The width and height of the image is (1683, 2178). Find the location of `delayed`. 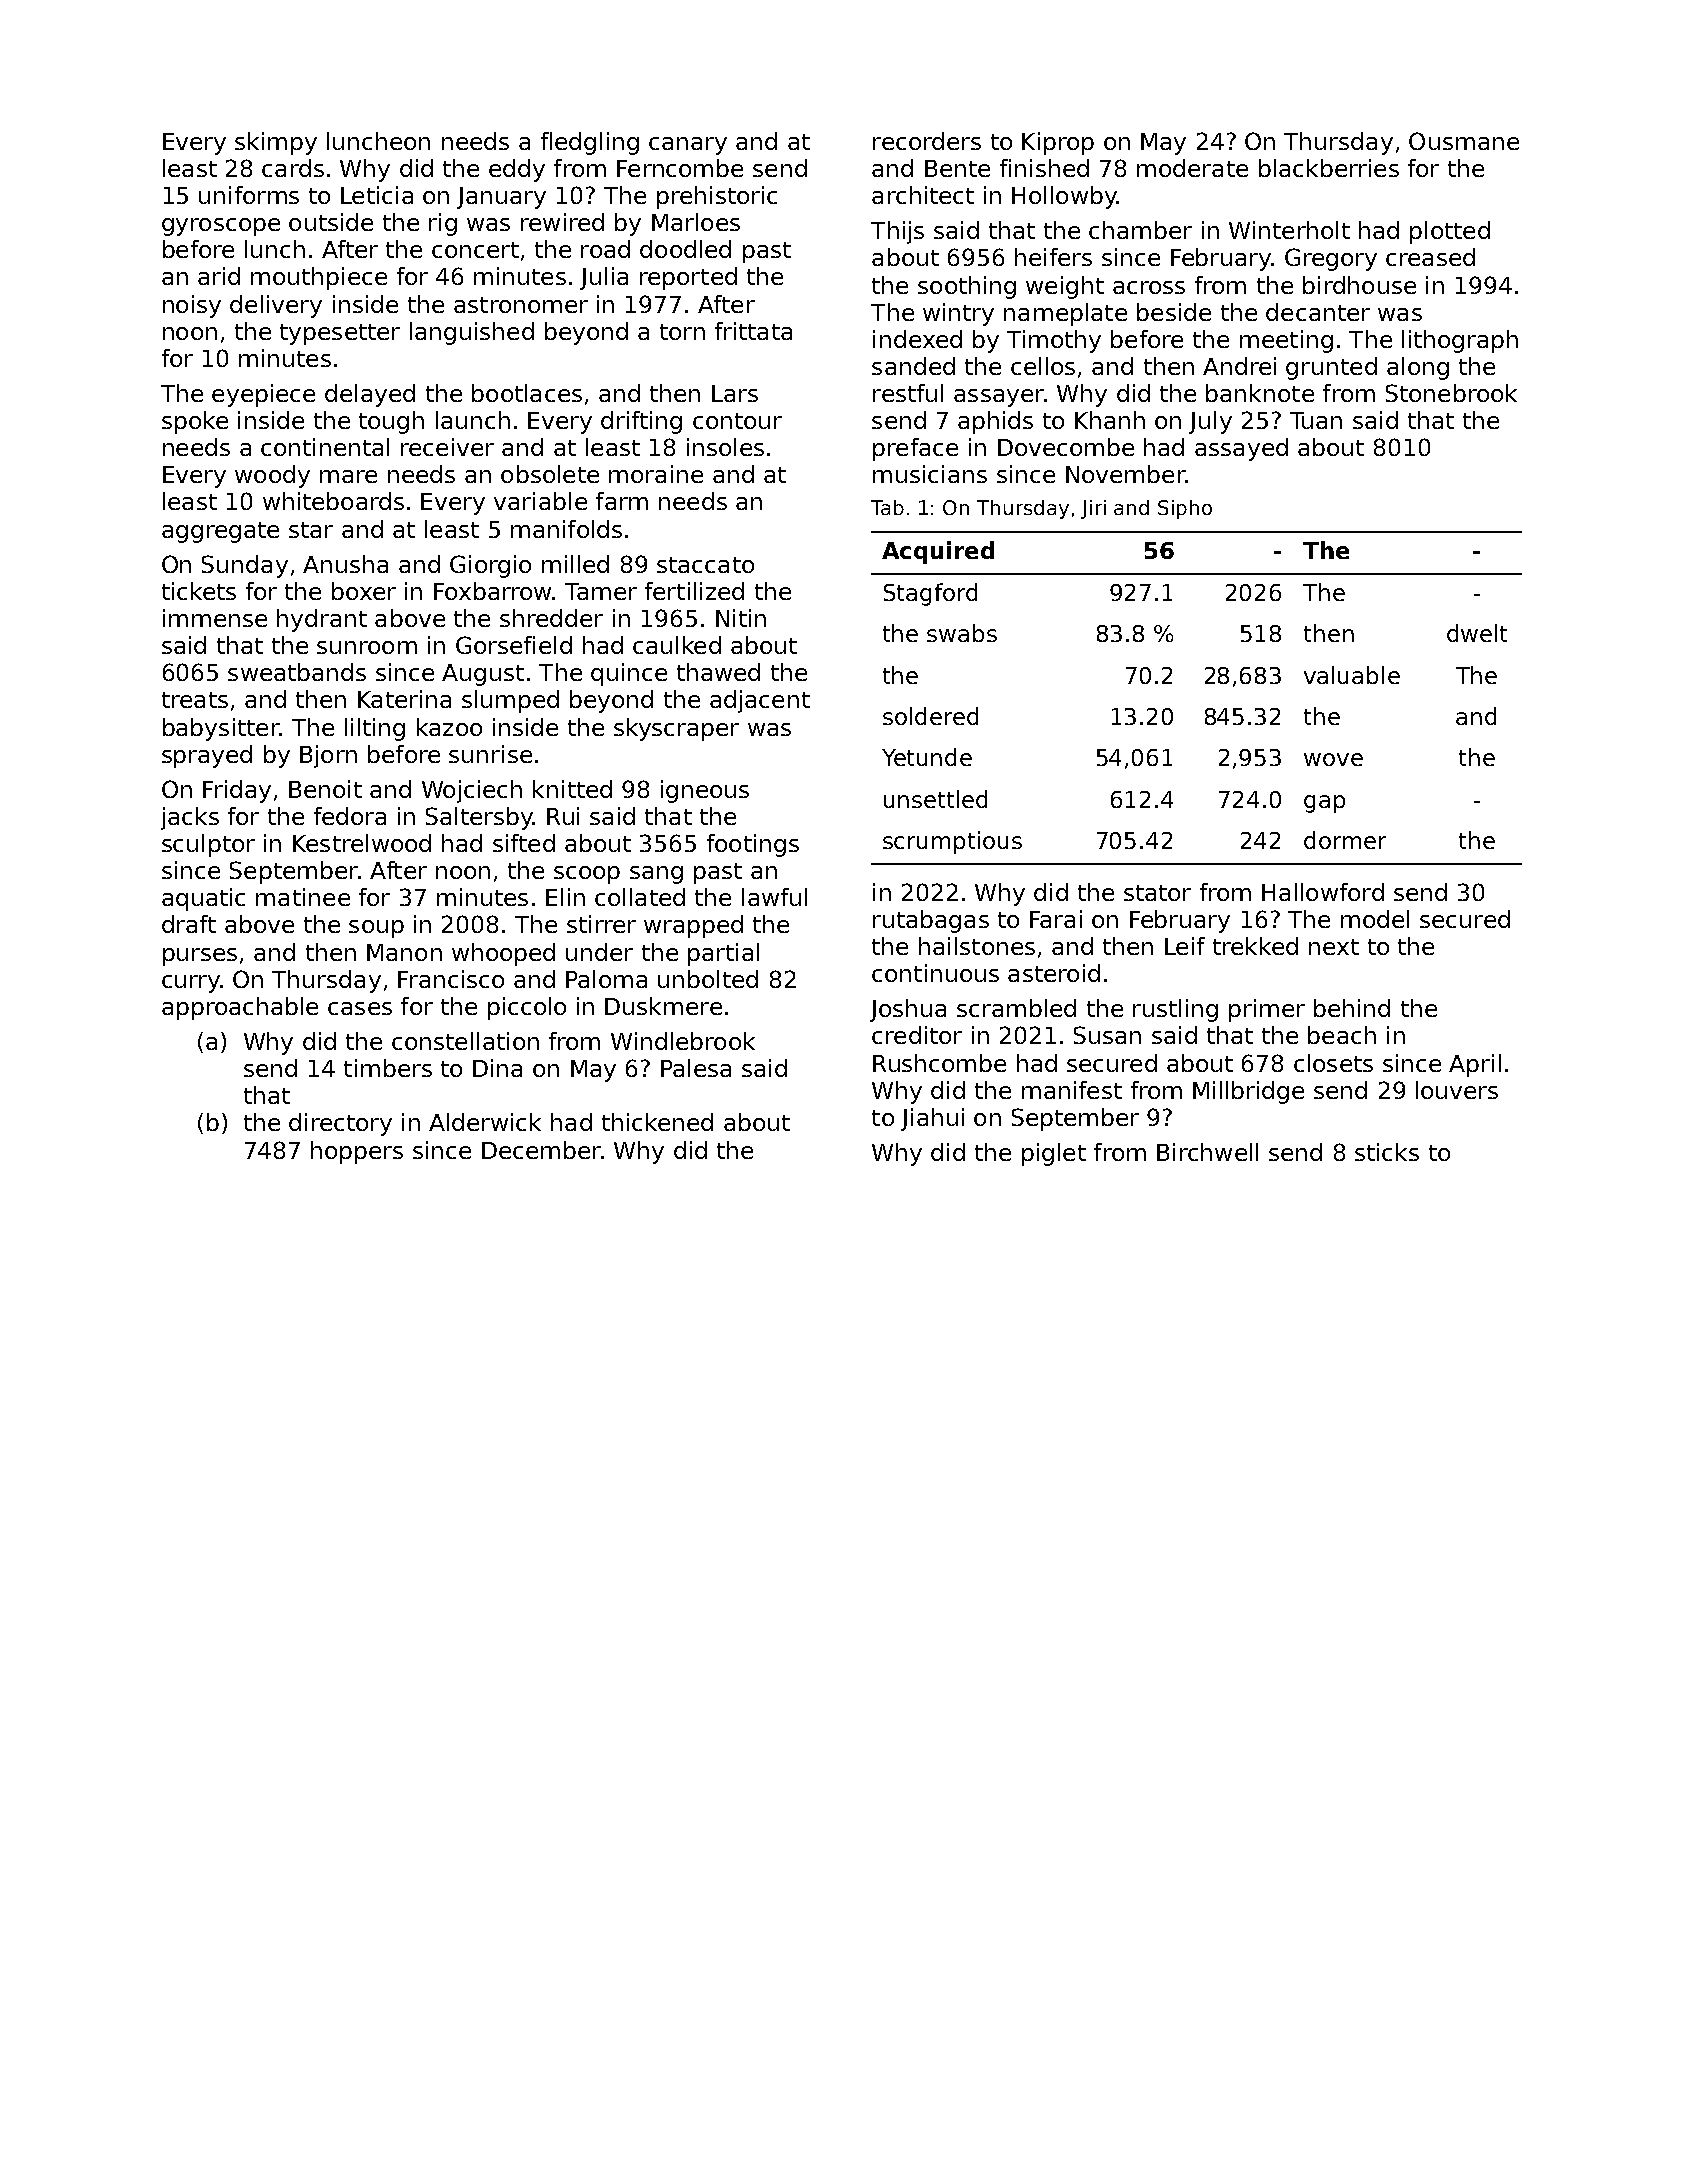

delayed is located at coordinates (370, 395).
